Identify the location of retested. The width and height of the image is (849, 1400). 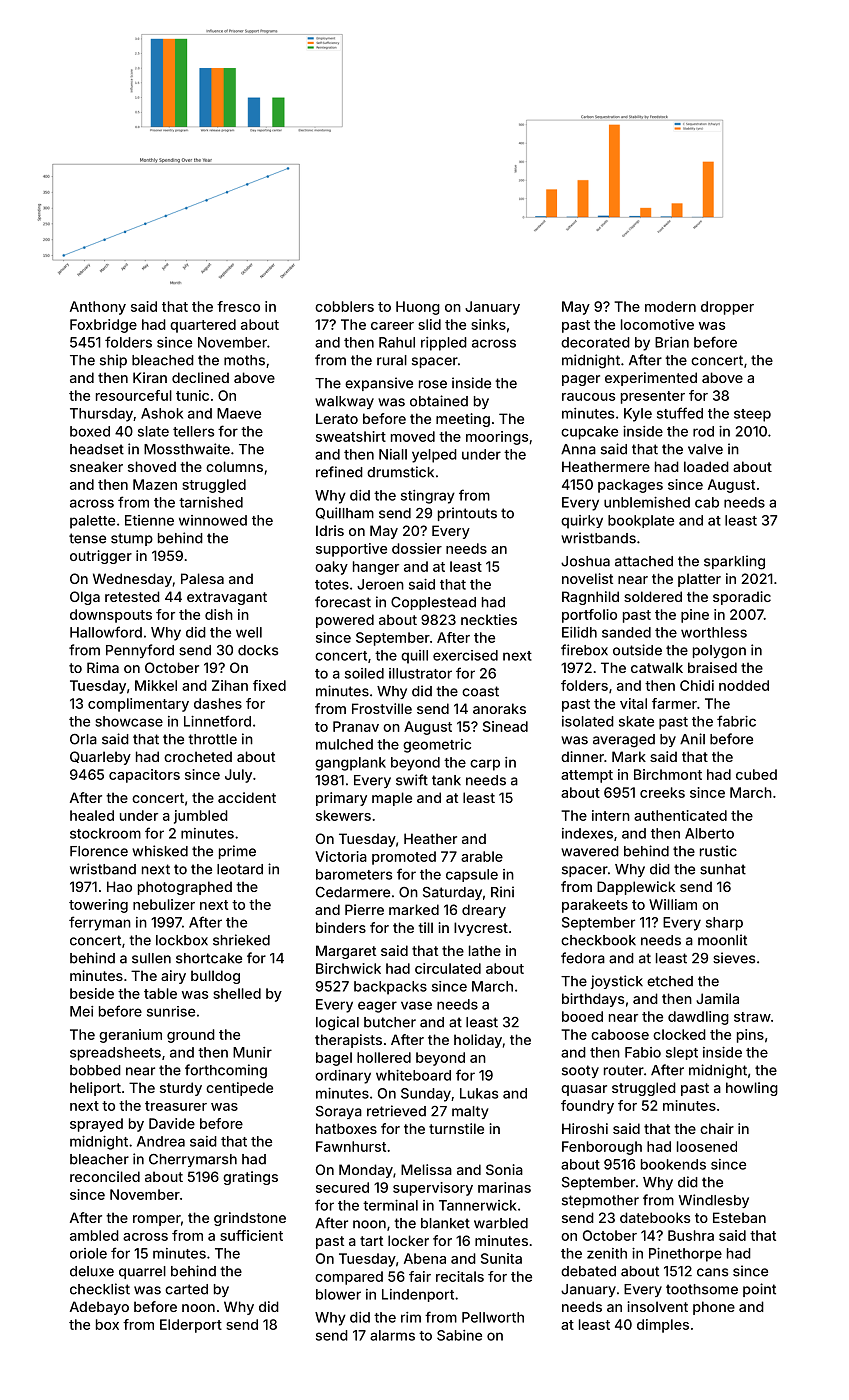
(132, 596).
